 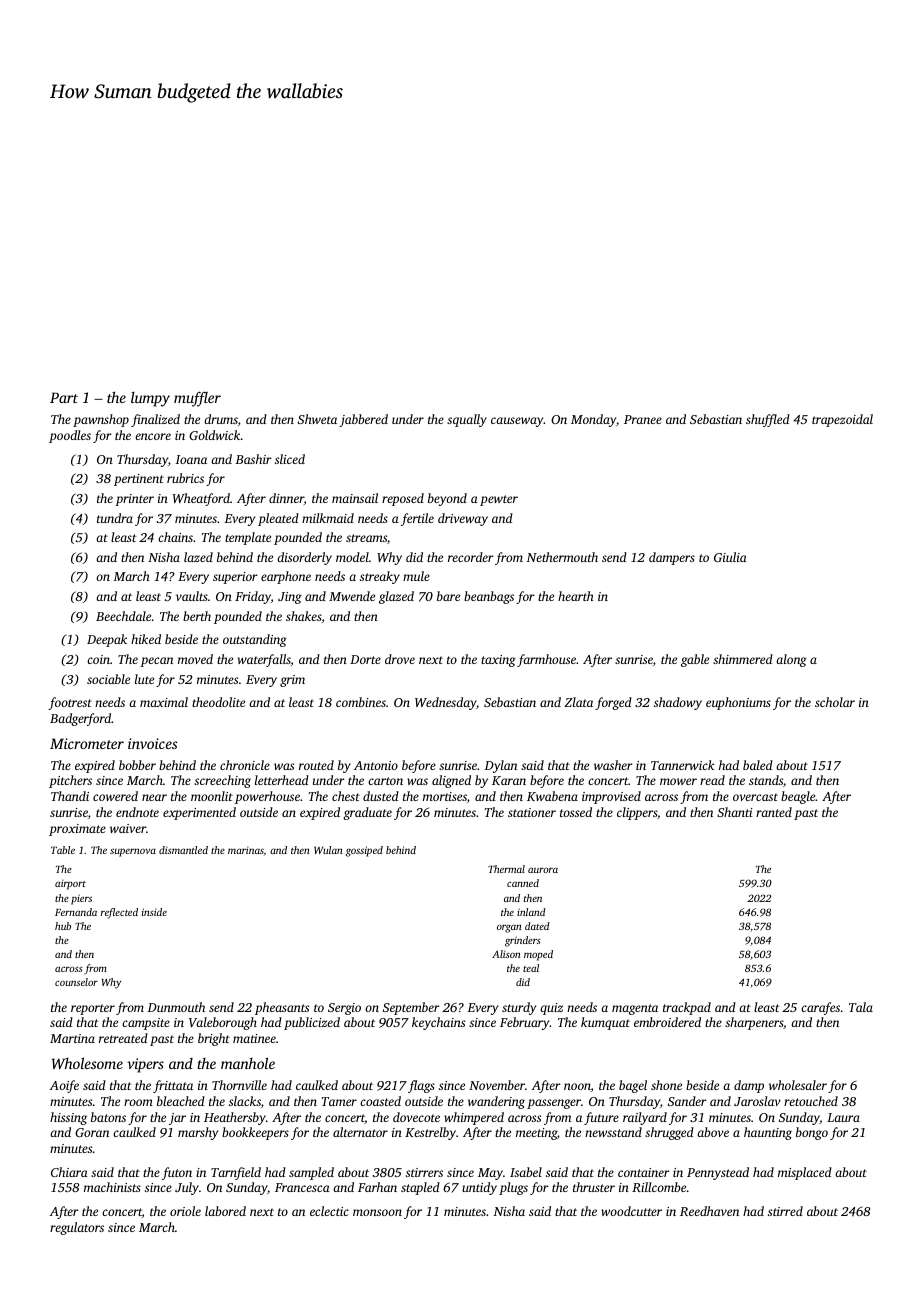 What do you see at coordinates (145, 1065) in the page?
I see `vipers` at bounding box center [145, 1065].
